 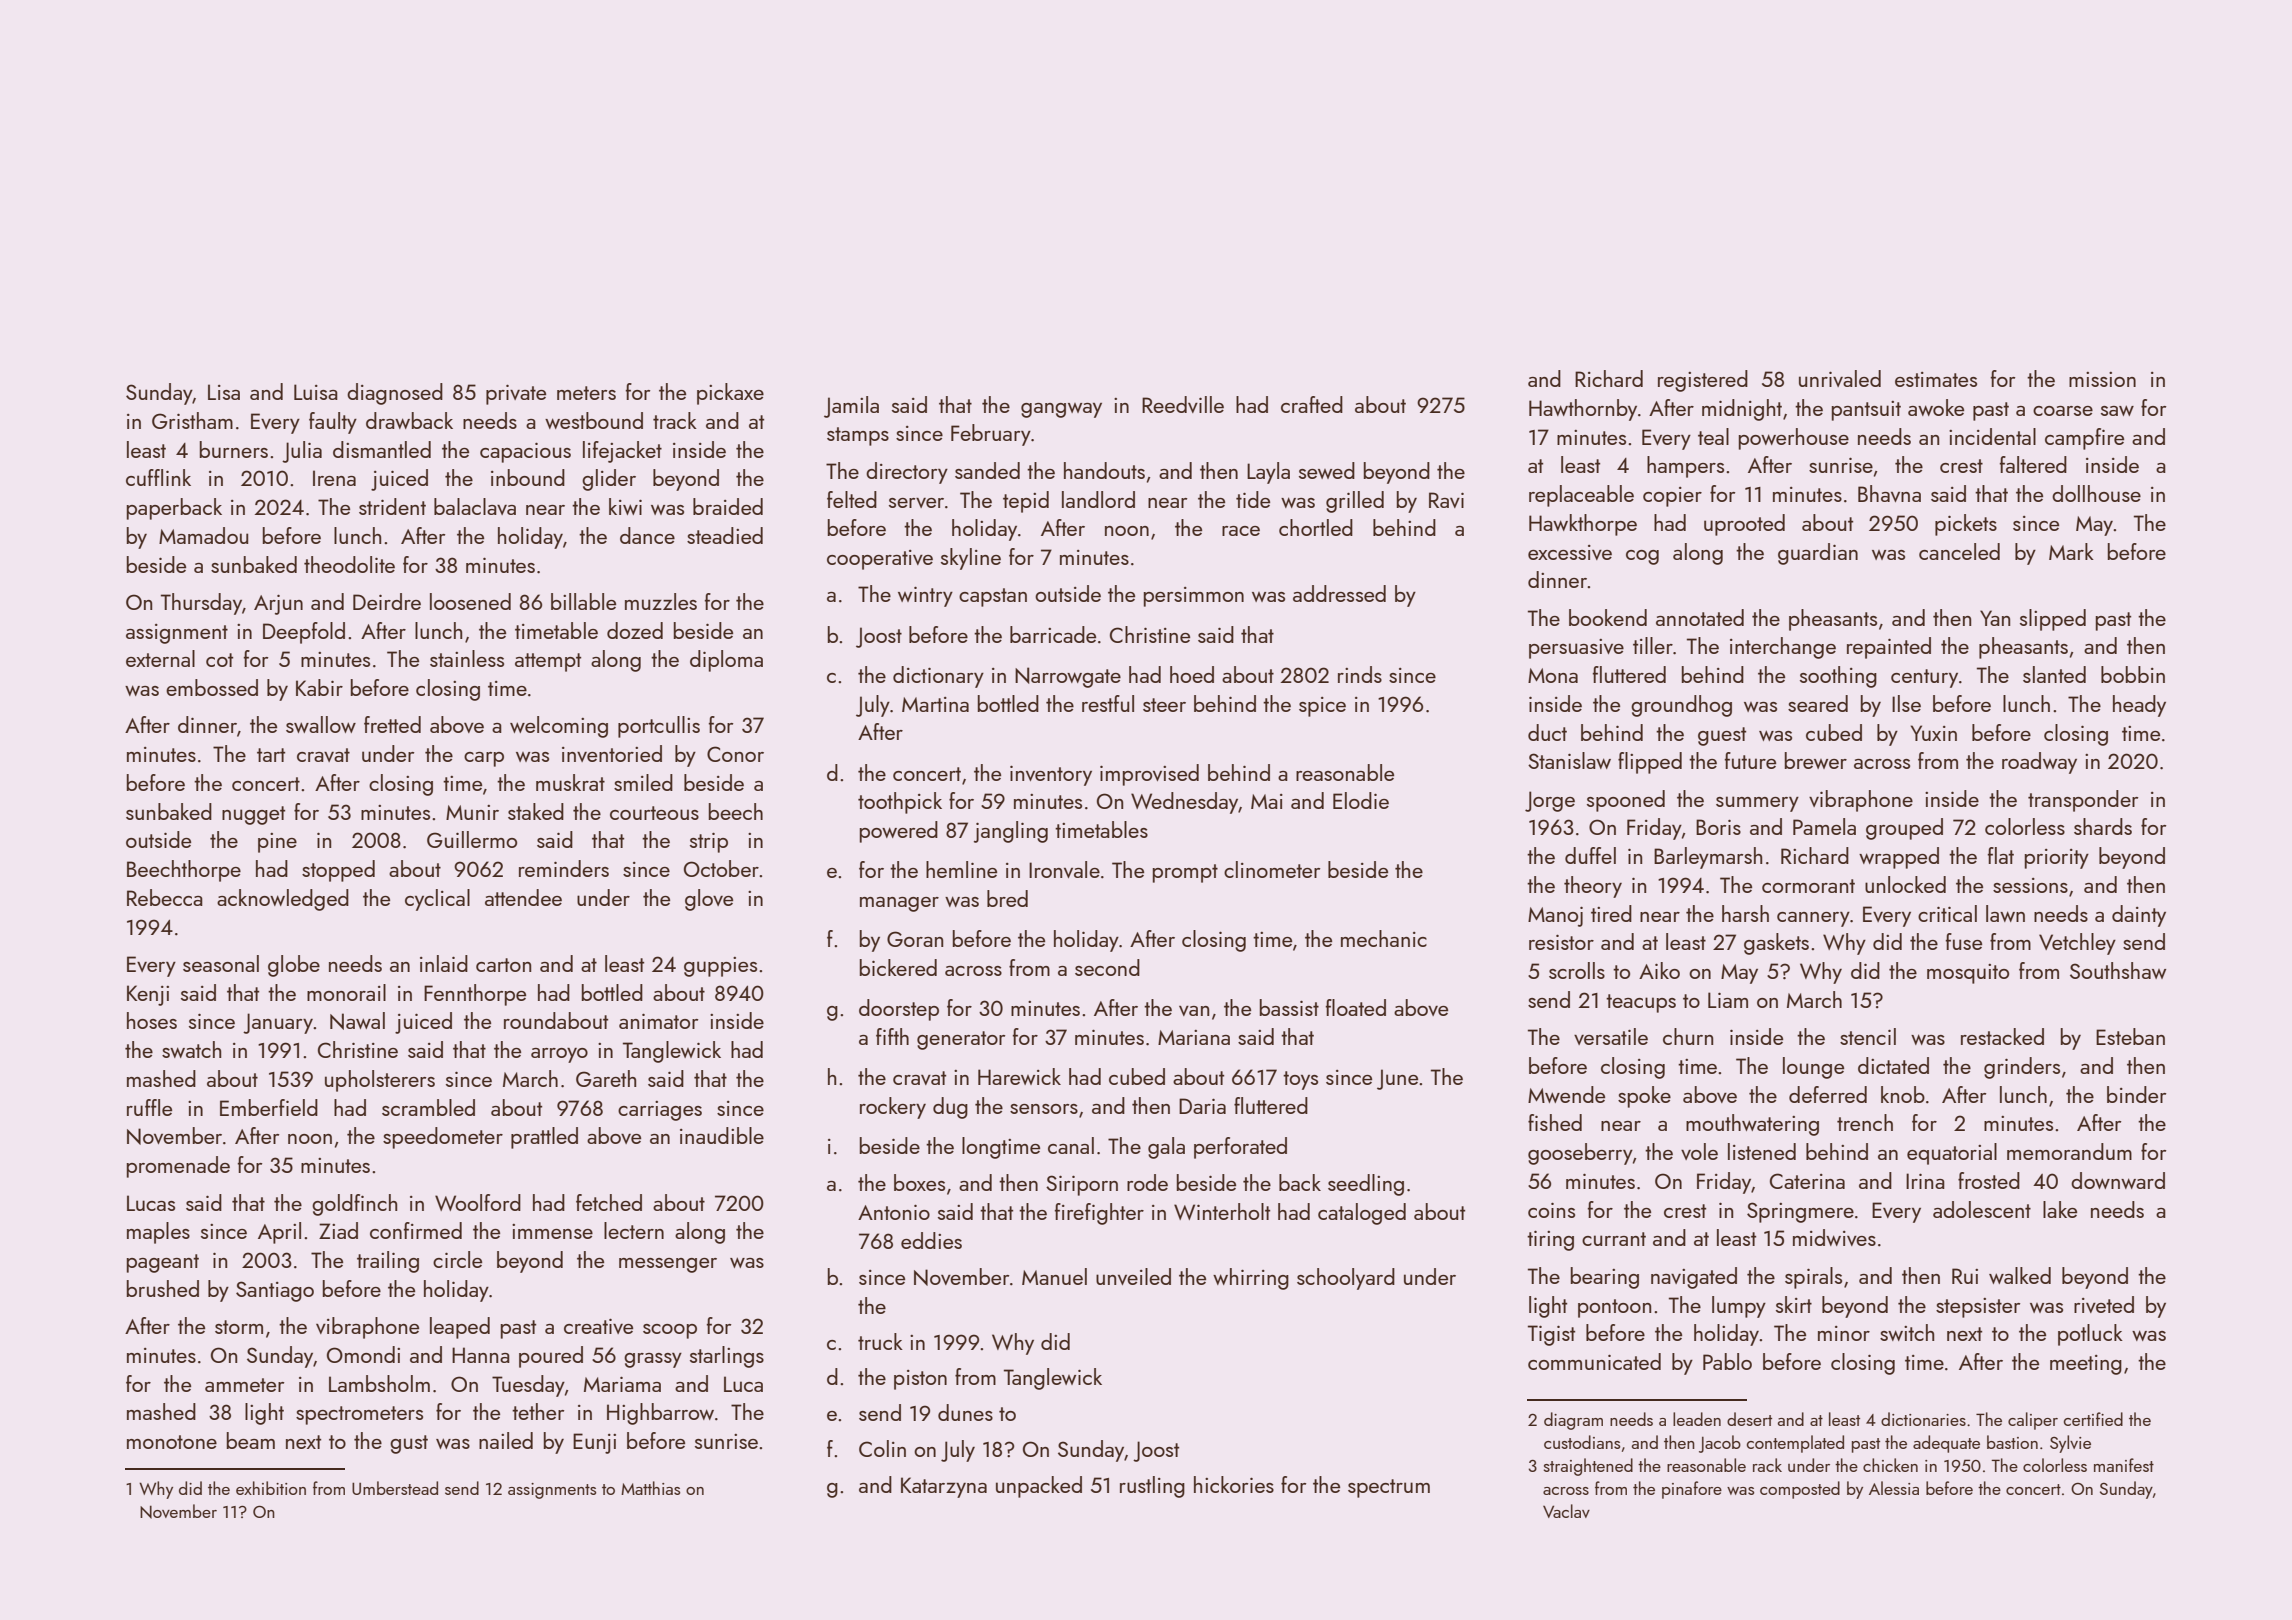 I want to click on cyclical, so click(x=437, y=900).
